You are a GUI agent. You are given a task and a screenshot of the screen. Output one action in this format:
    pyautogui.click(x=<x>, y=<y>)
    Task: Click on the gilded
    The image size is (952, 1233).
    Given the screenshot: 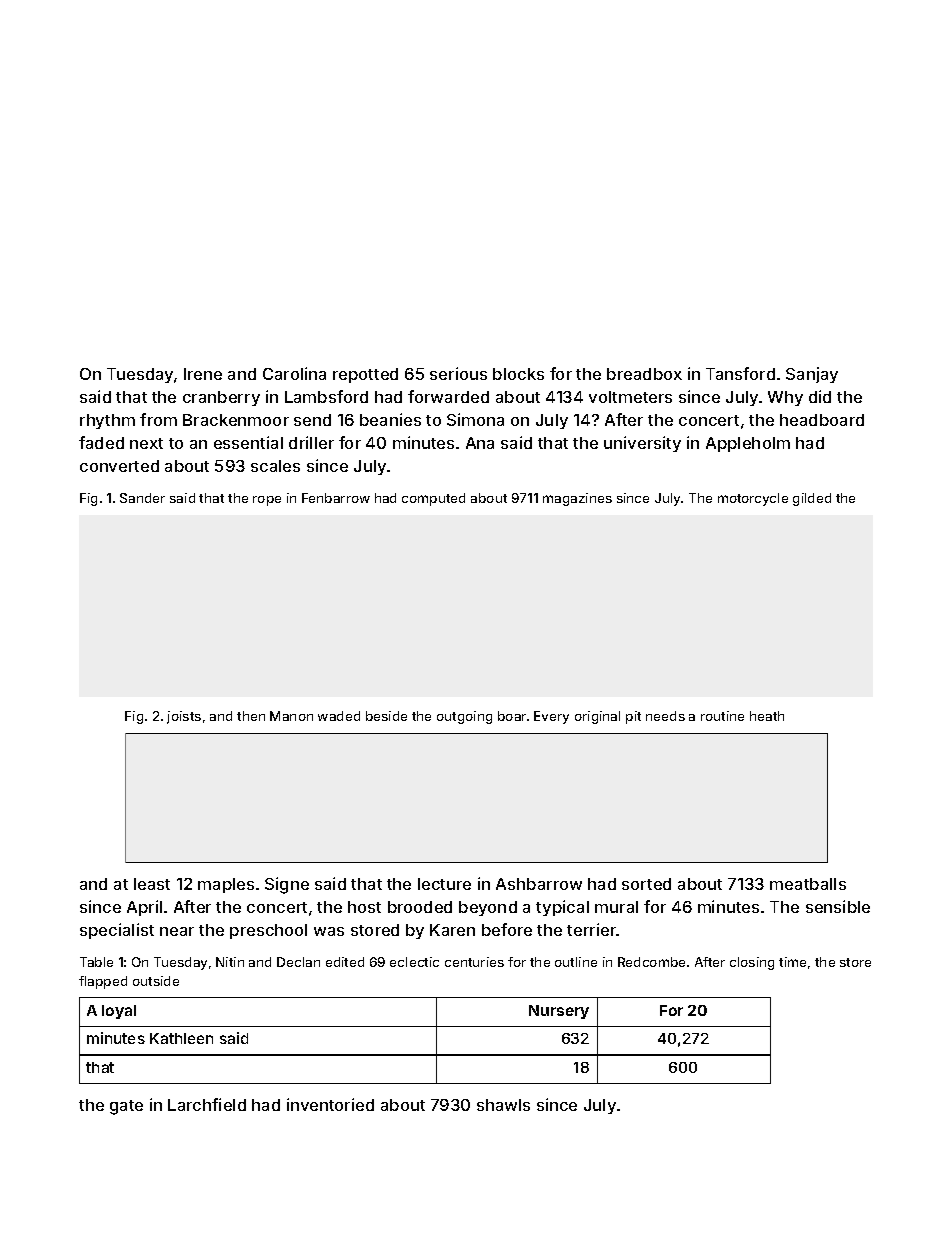 What is the action you would take?
    pyautogui.click(x=812, y=499)
